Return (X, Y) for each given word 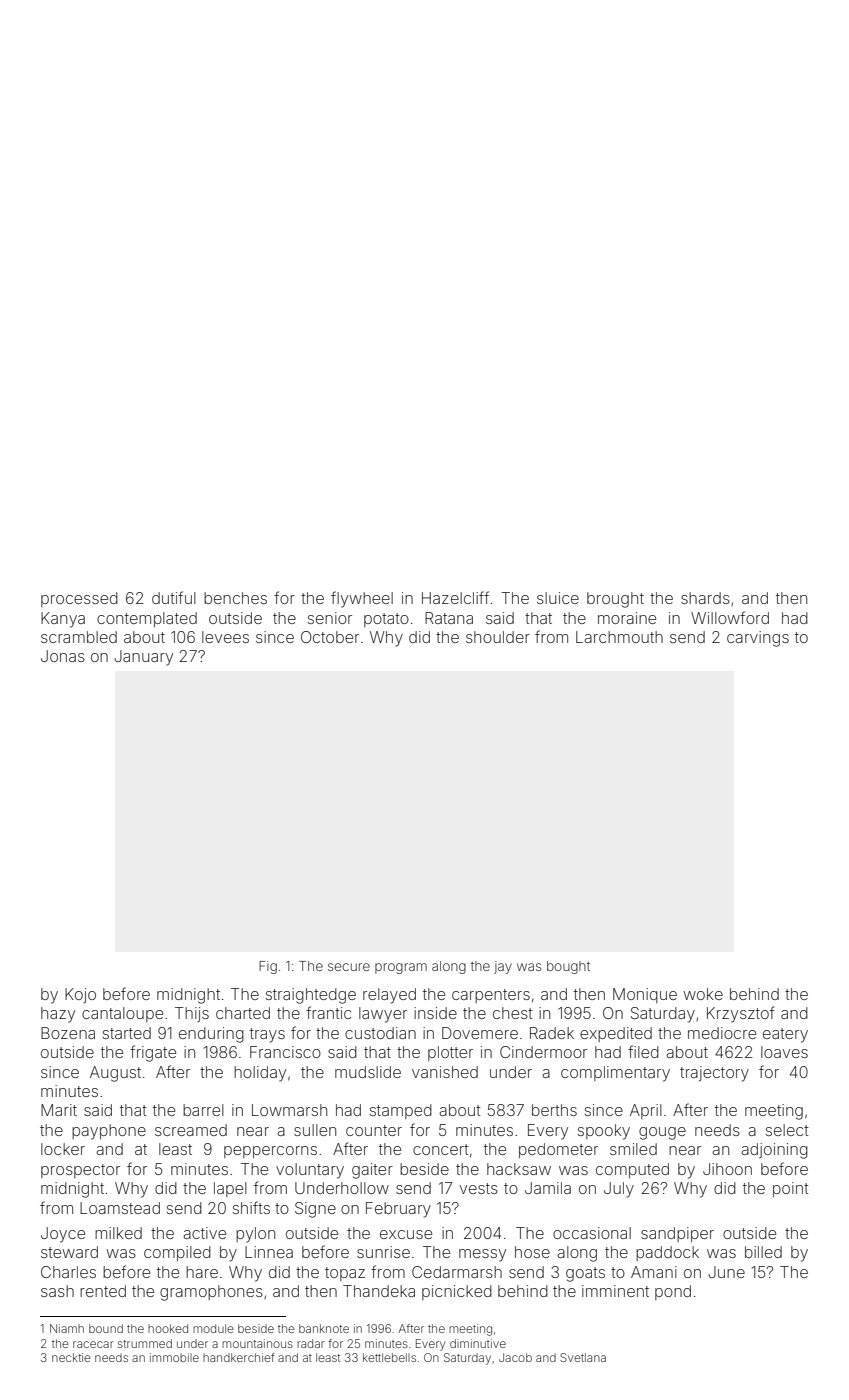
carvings (758, 639)
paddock (667, 1253)
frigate (153, 1053)
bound (106, 1328)
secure (349, 967)
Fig (268, 967)
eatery (785, 1035)
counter (374, 1130)
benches (235, 598)
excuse (406, 1234)
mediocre (722, 1033)
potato (386, 620)
